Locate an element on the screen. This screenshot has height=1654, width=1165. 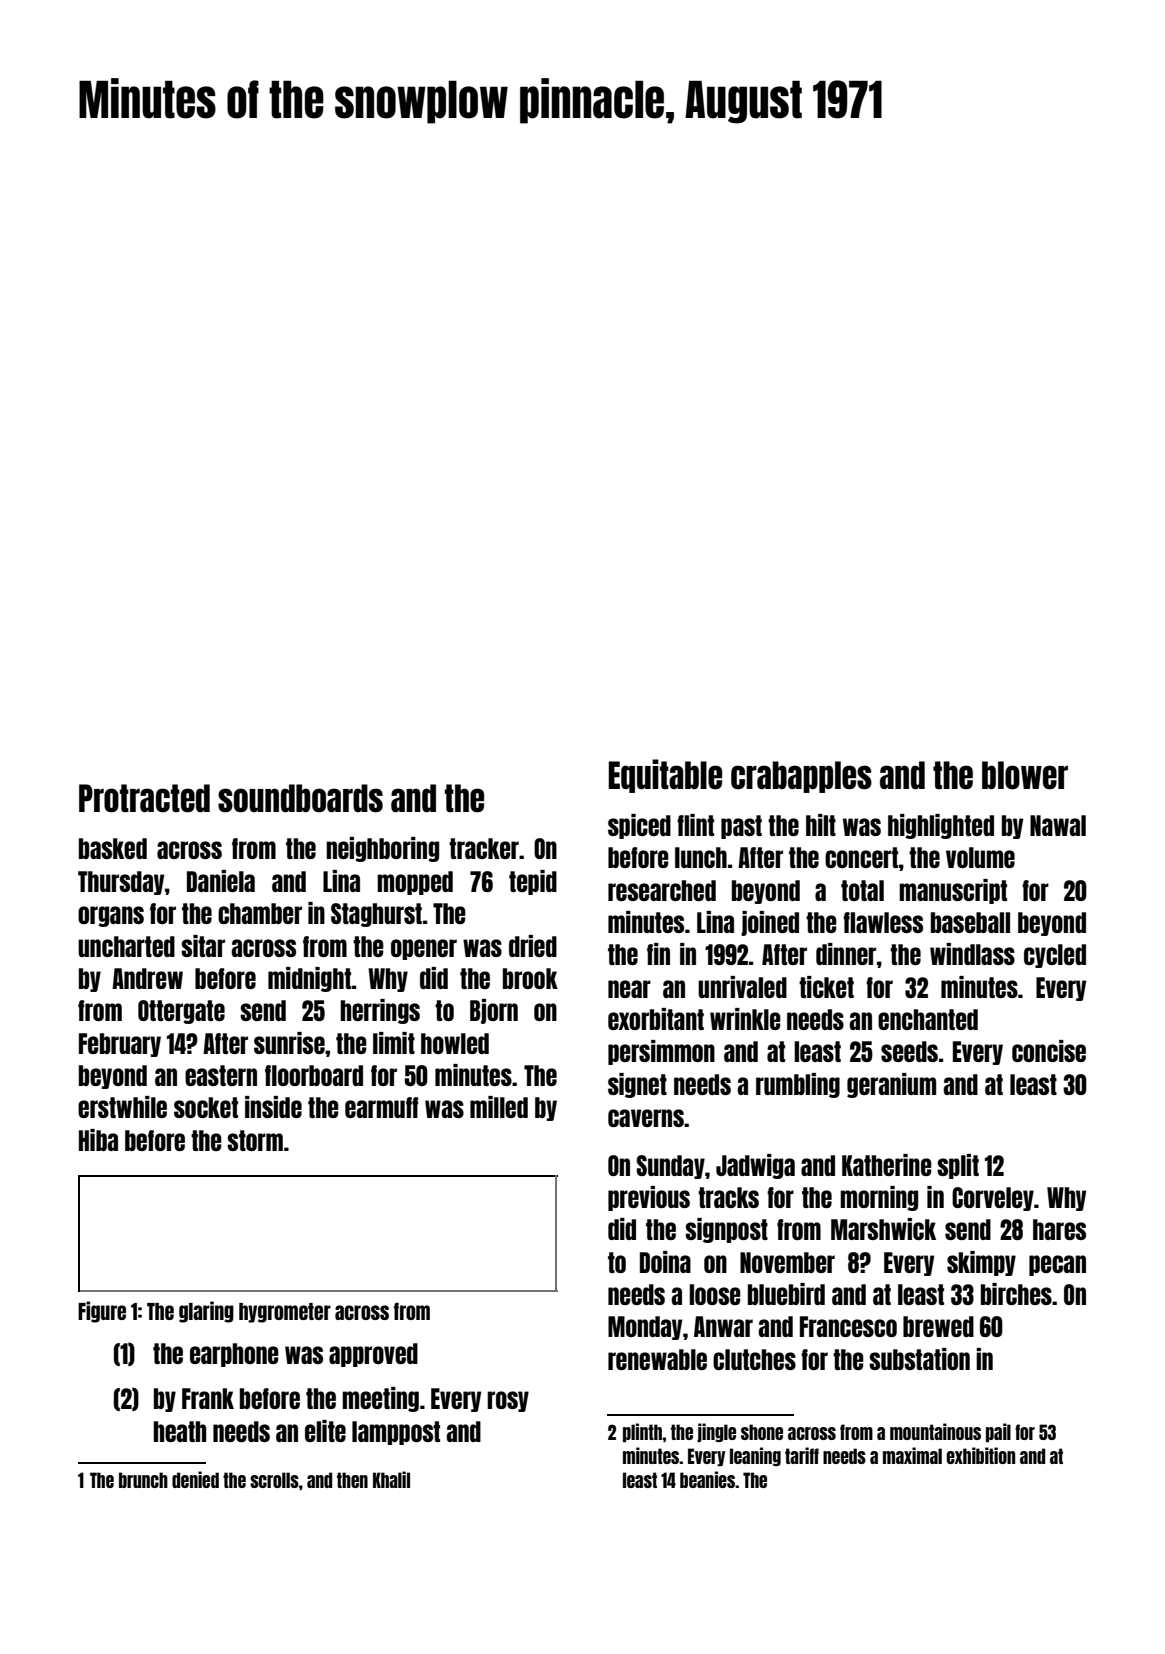
earphone is located at coordinates (234, 1355).
